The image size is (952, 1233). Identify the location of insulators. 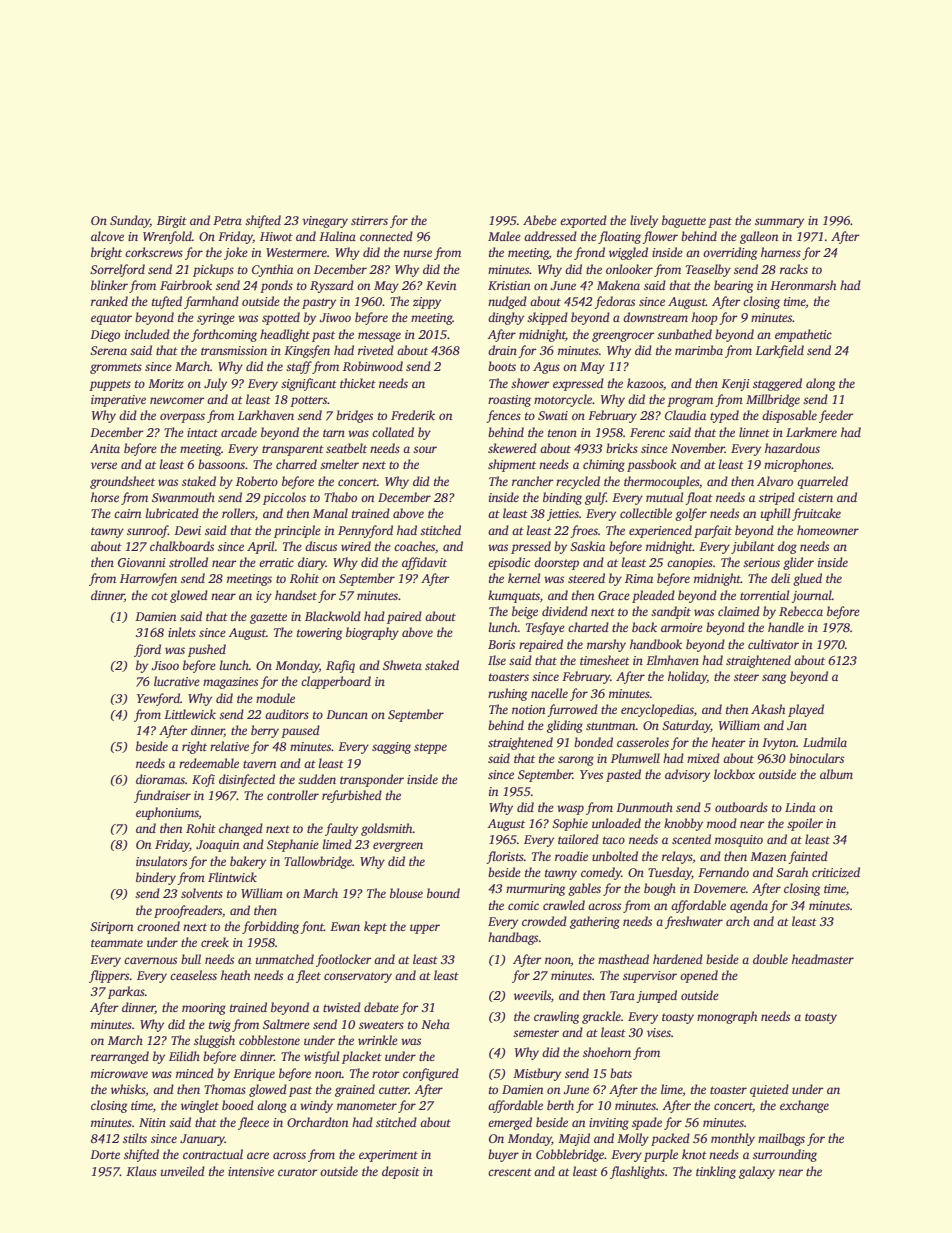
(161, 861).
